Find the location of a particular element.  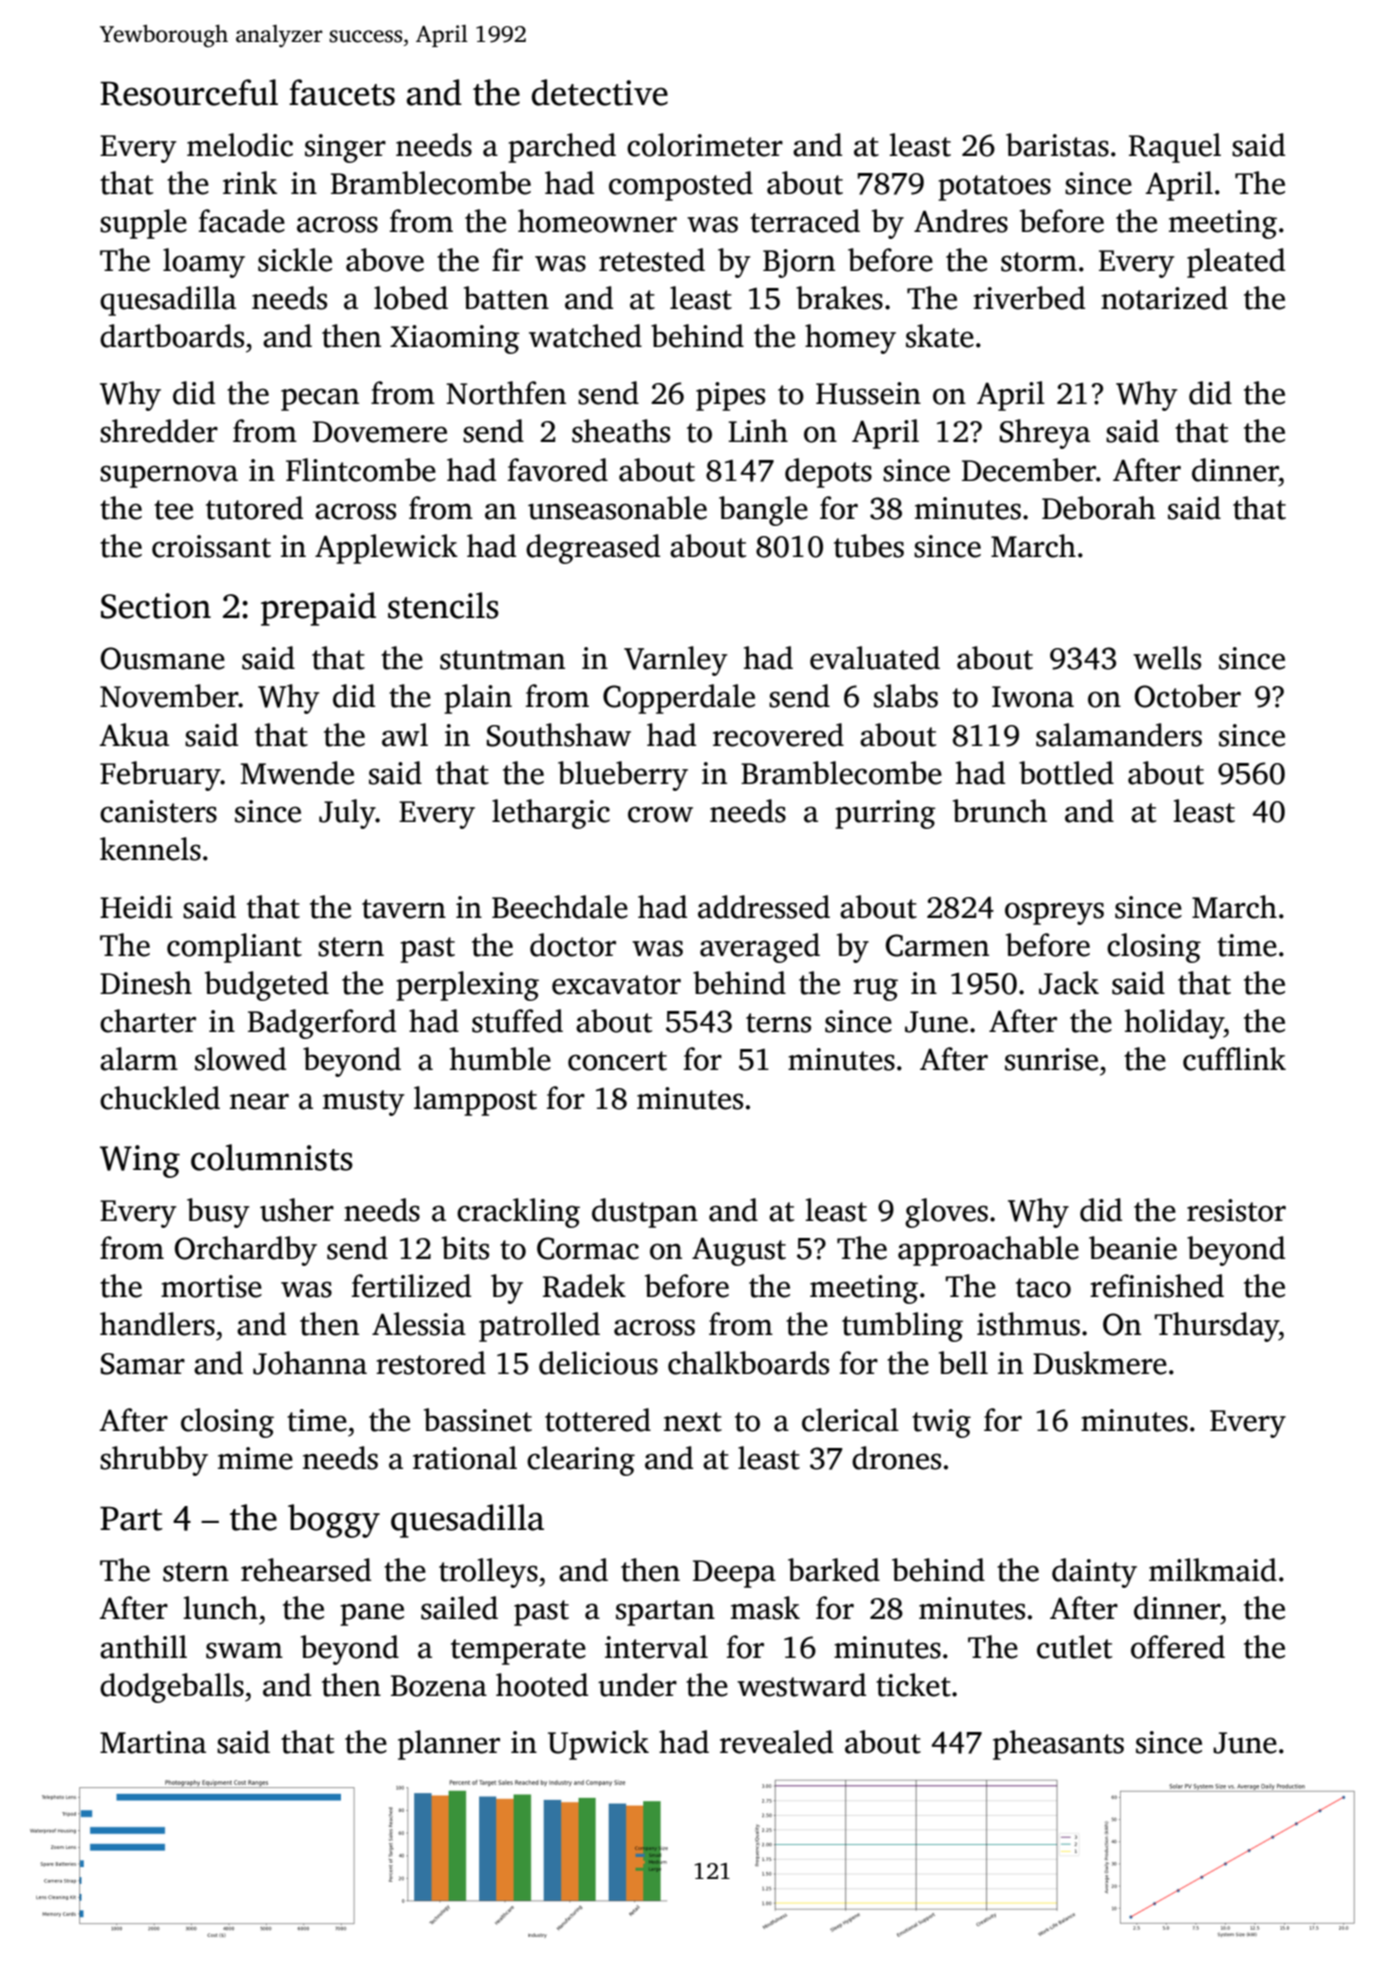

swam is located at coordinates (244, 1650).
